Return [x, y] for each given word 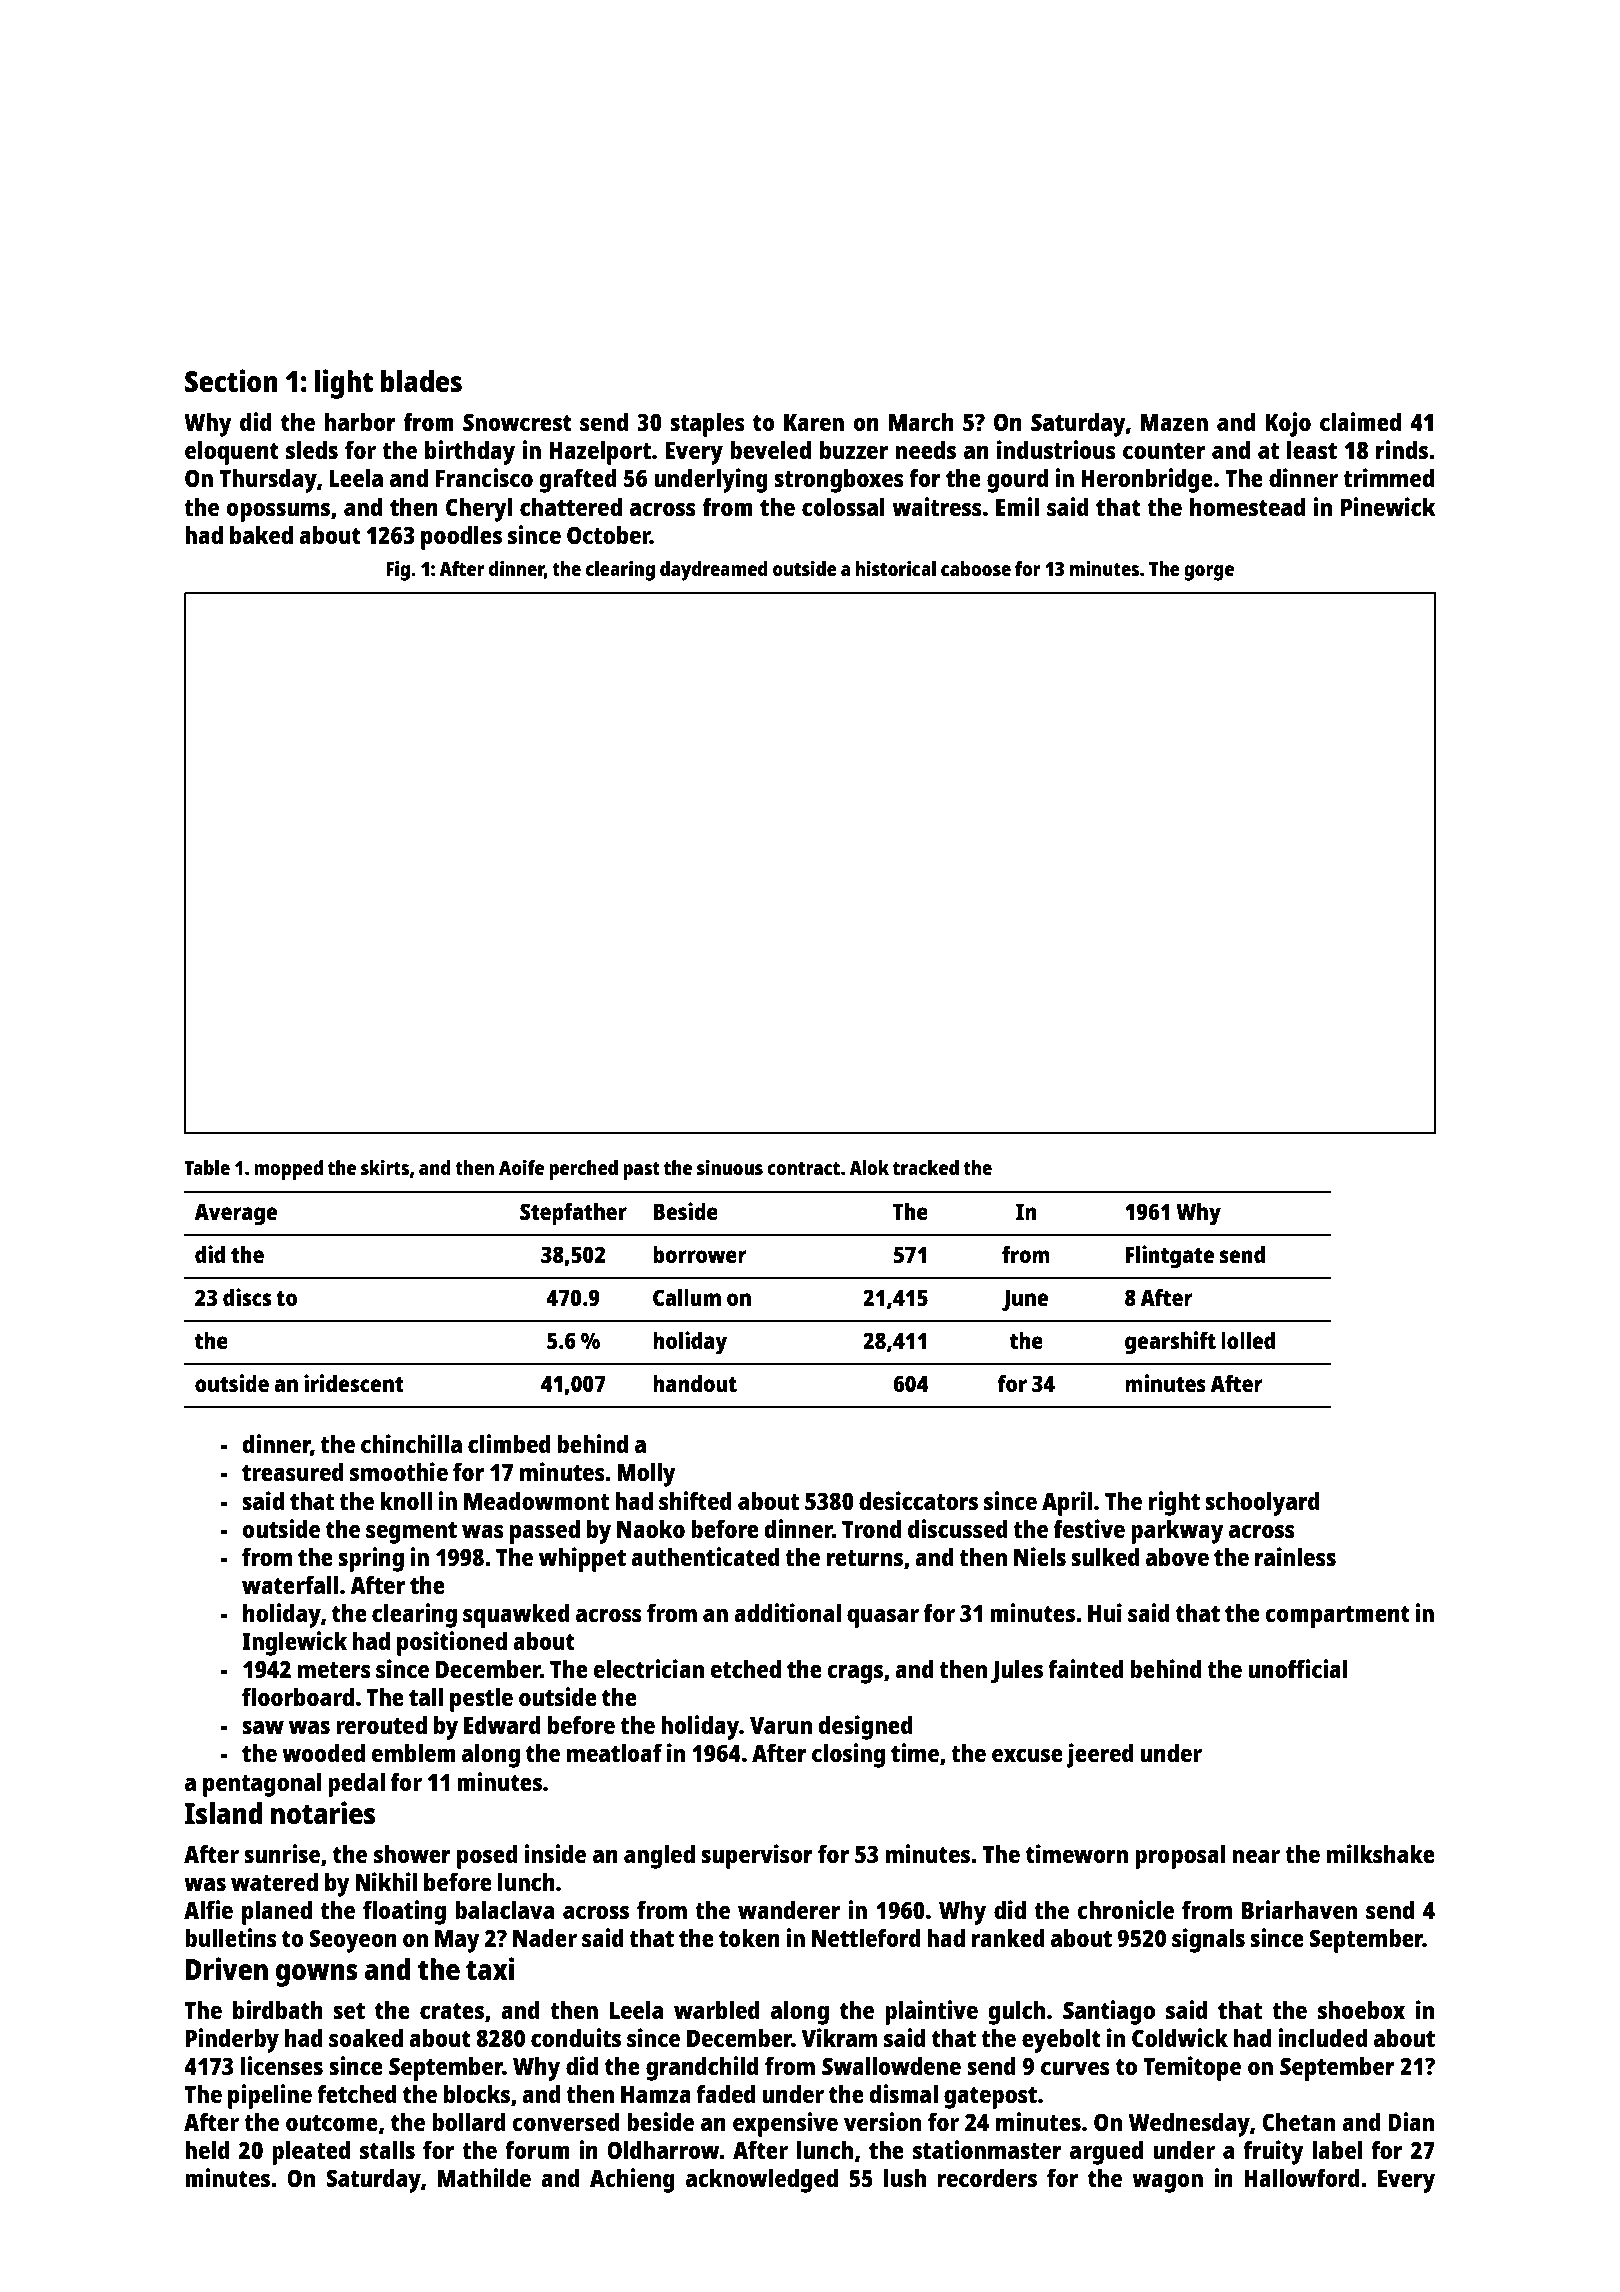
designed [865, 1727]
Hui [1105, 1612]
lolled [1248, 1340]
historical [896, 568]
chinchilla [411, 1443]
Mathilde [484, 2177]
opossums [278, 512]
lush [905, 2177]
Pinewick [1388, 506]
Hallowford [1302, 2177]
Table [207, 1167]
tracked [926, 1167]
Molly [646, 1474]
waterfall [290, 1584]
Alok [869, 1167]
